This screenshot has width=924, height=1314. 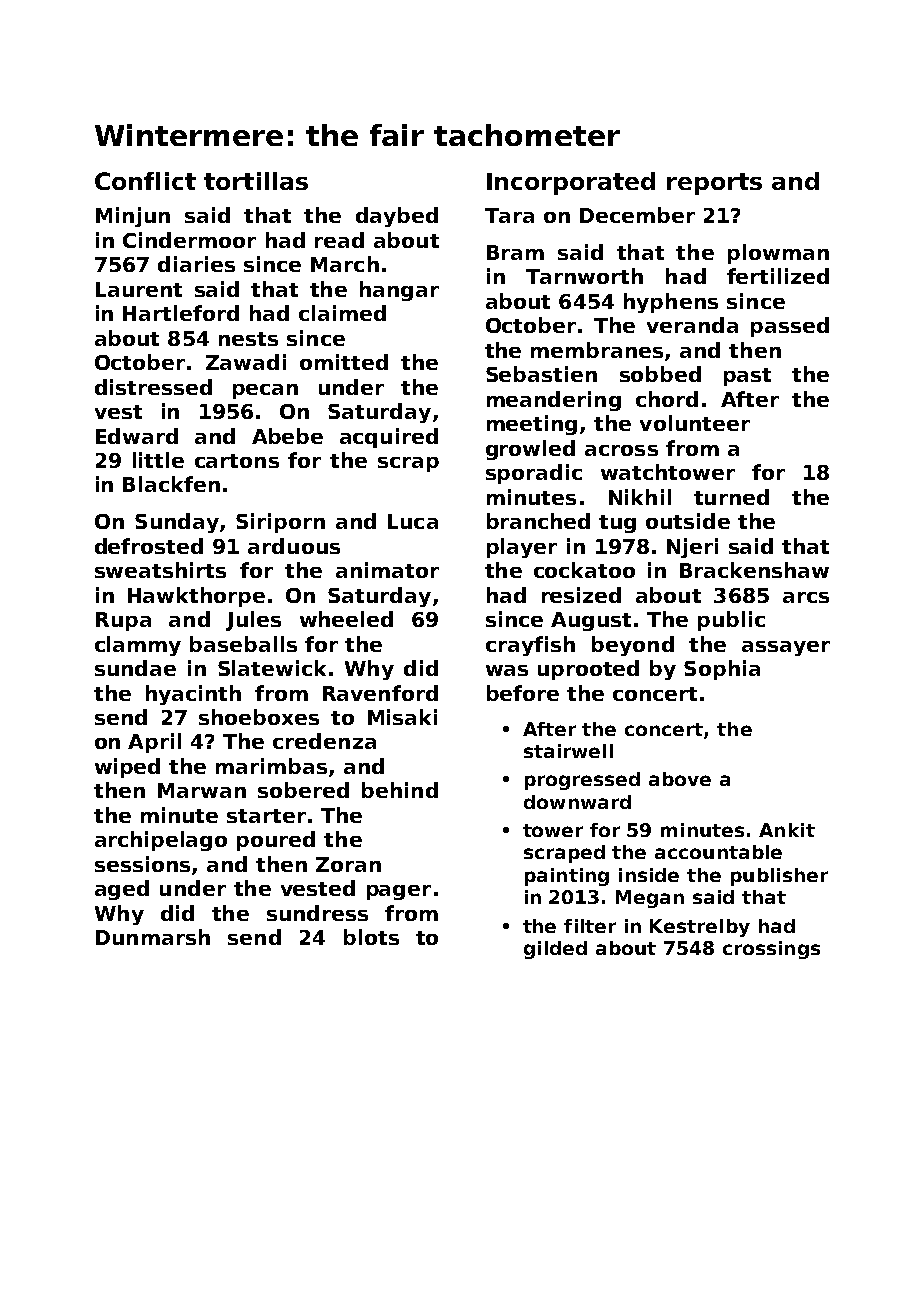 I want to click on nests, so click(x=248, y=339).
